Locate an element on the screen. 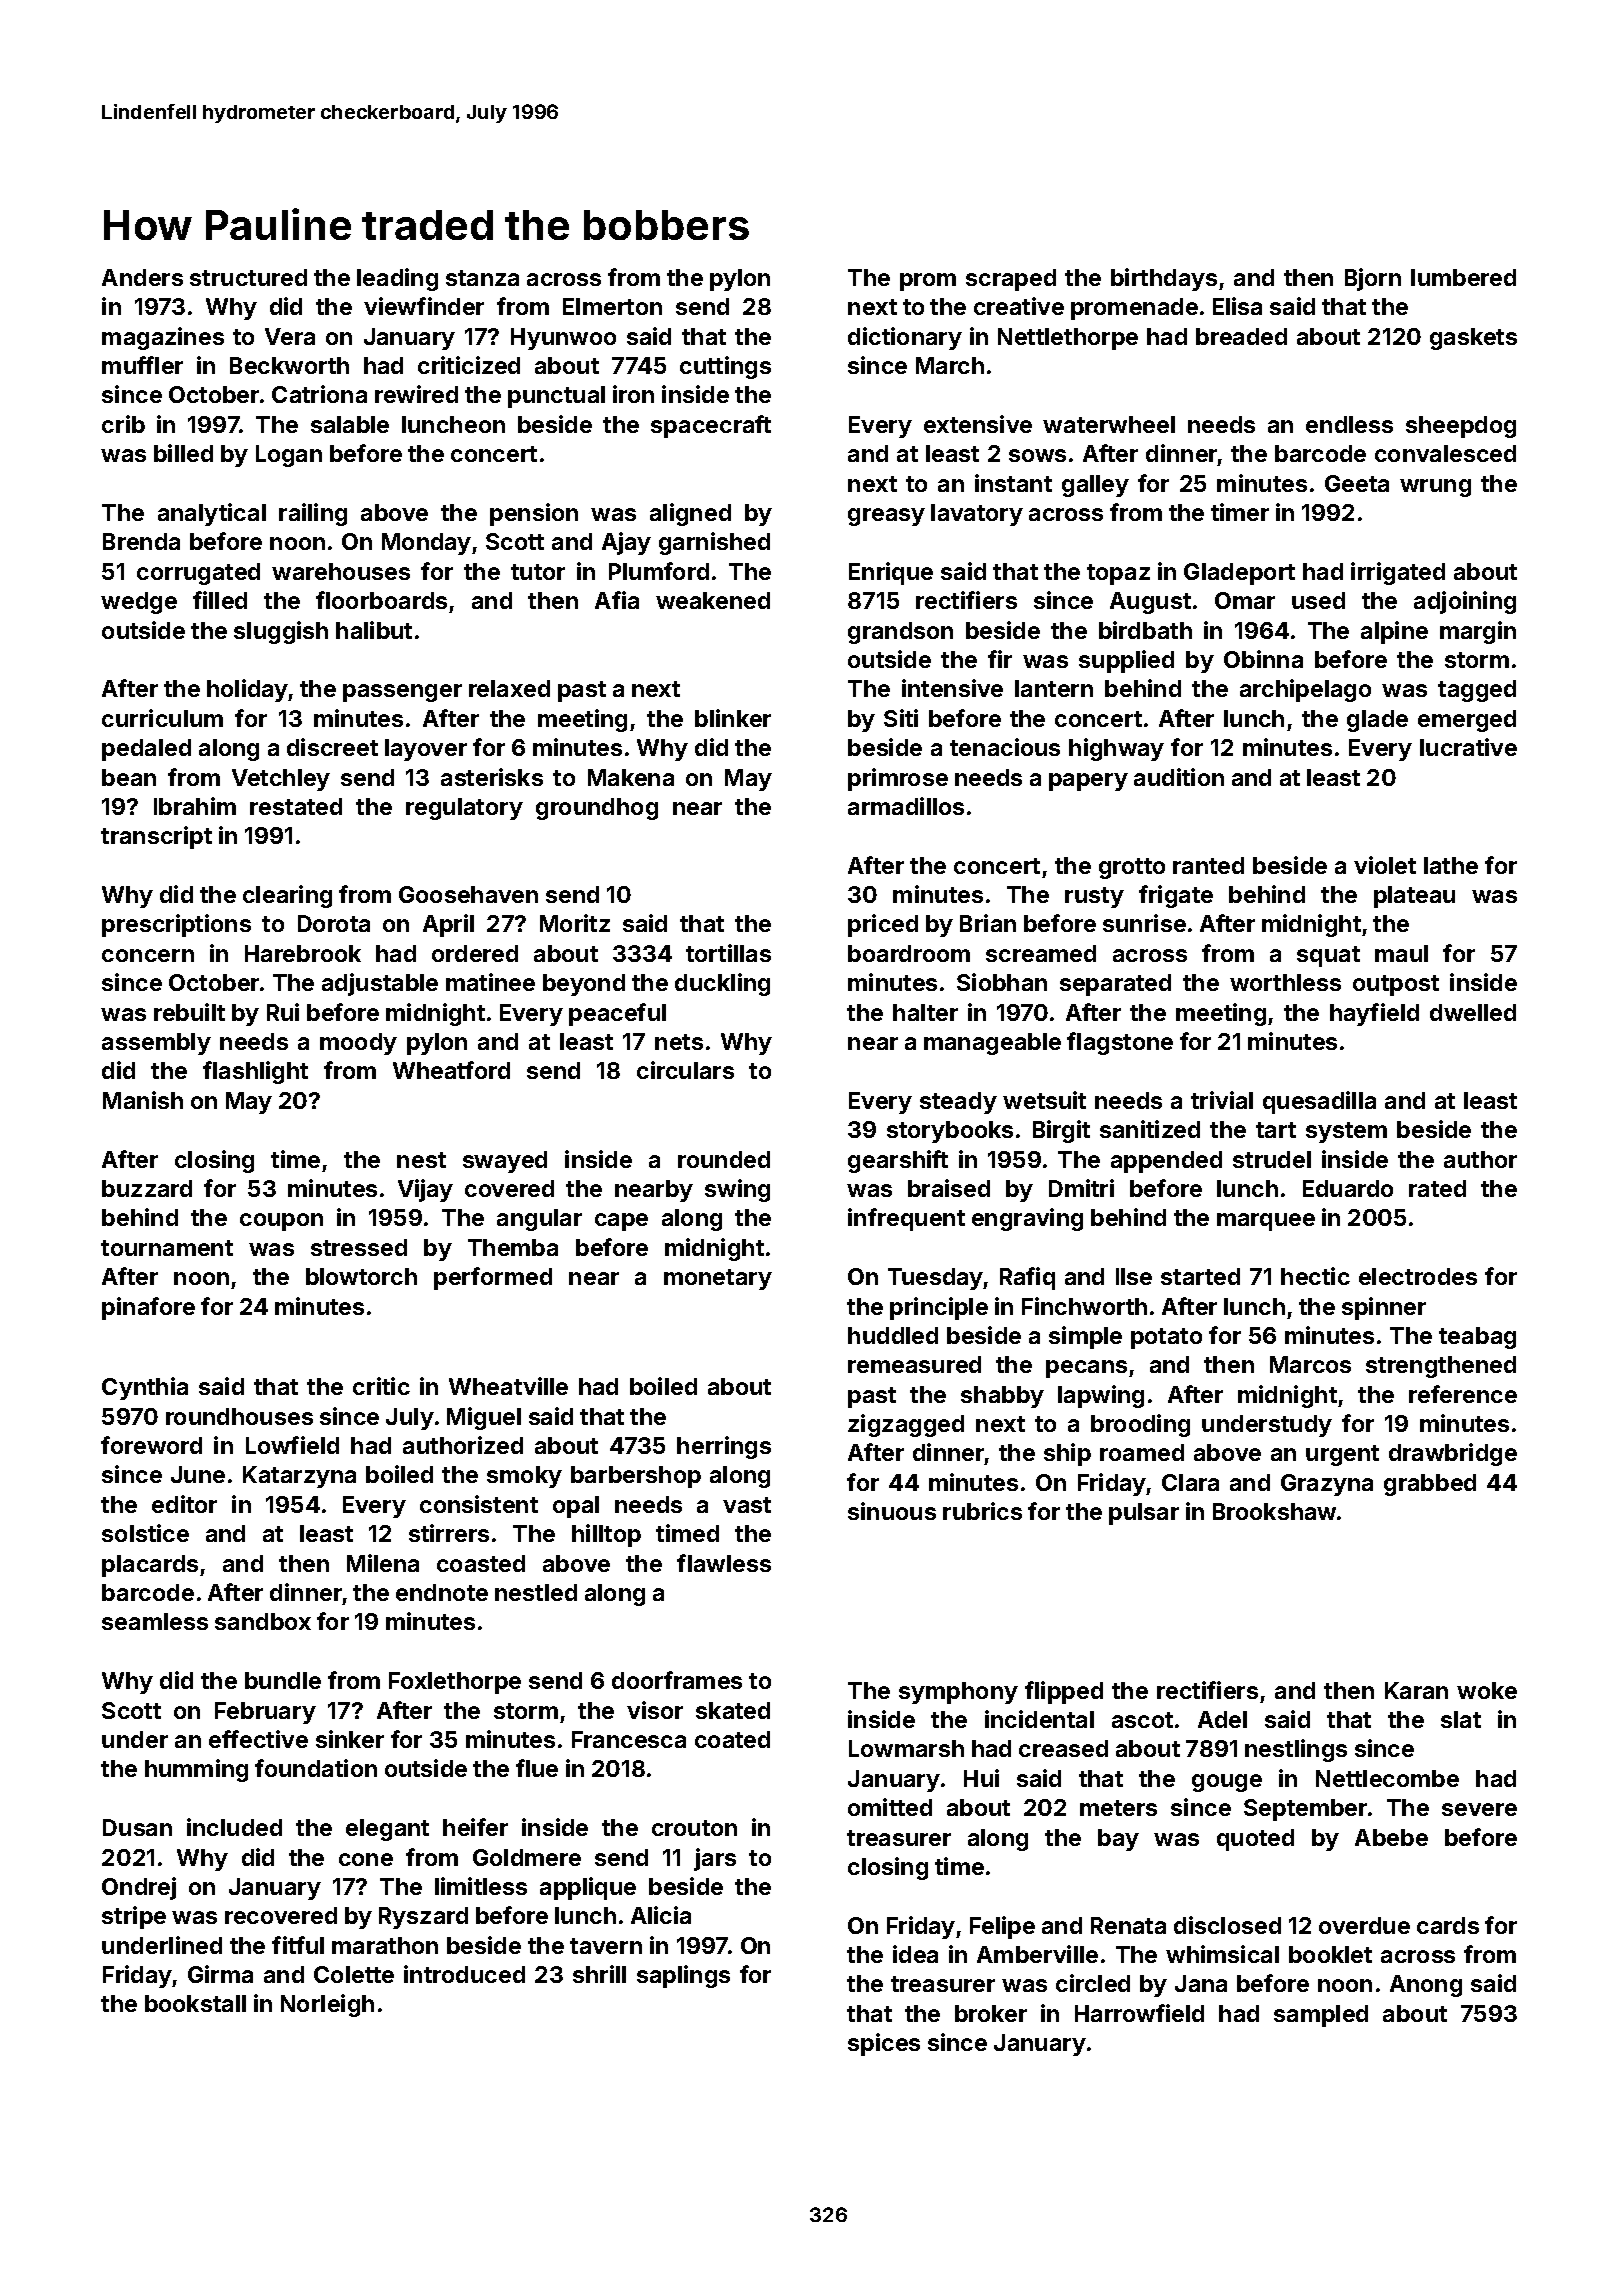 This screenshot has width=1620, height=2292. Brookshaw is located at coordinates (1275, 1511).
